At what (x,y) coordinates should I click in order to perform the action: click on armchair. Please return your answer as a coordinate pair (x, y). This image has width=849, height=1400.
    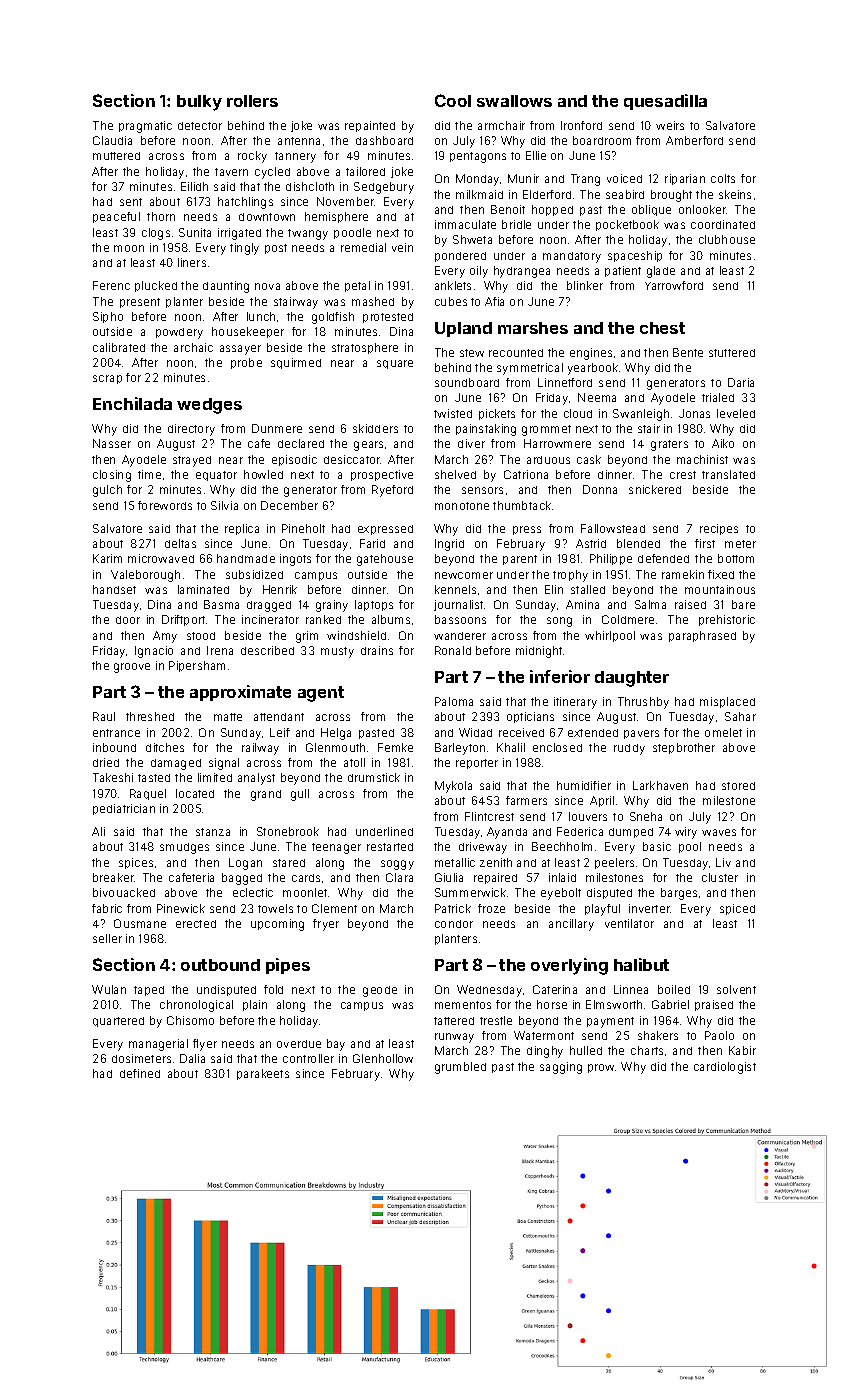
    Looking at the image, I should click on (501, 125).
